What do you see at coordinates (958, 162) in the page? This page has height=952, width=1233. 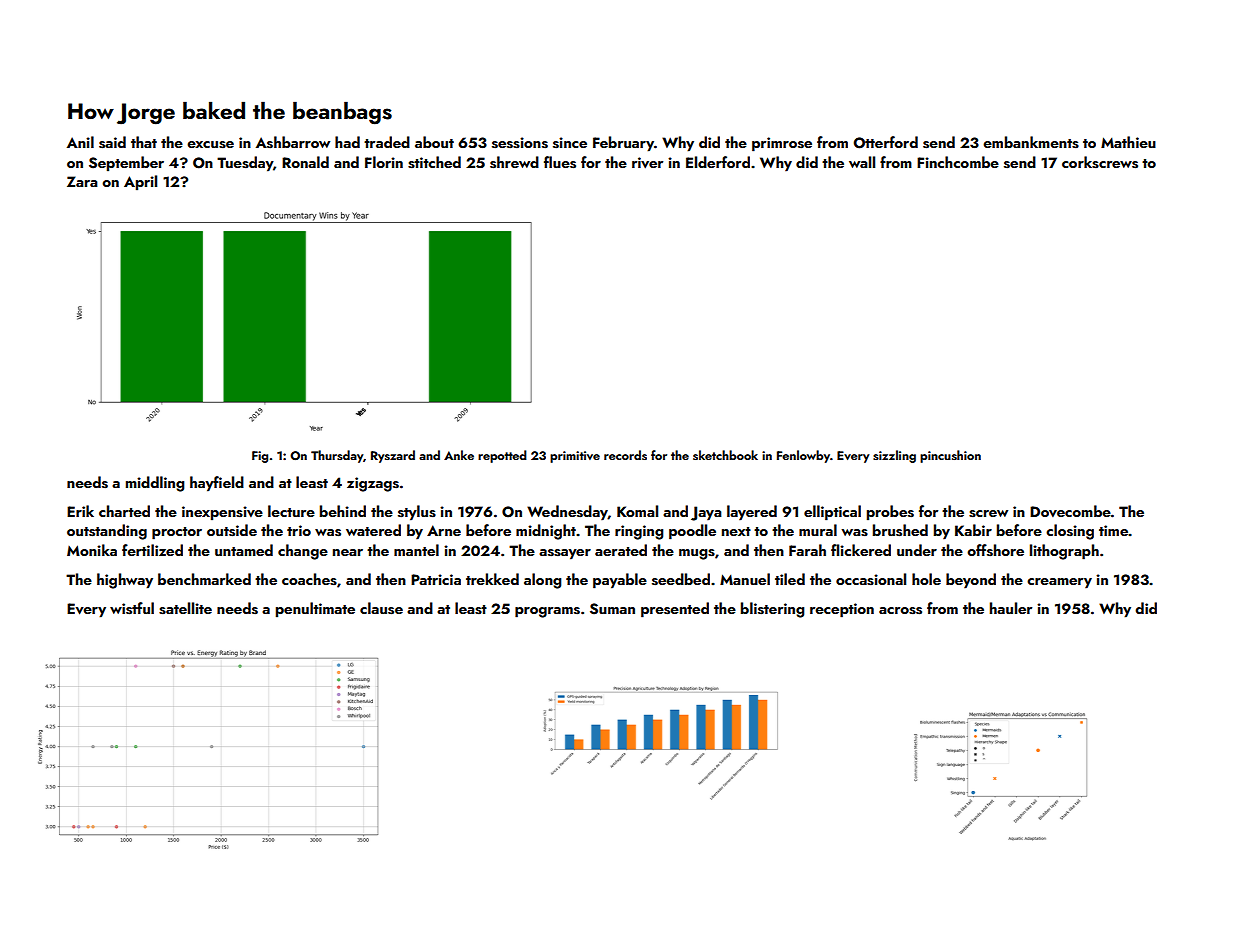 I see `Finchcombe` at bounding box center [958, 162].
